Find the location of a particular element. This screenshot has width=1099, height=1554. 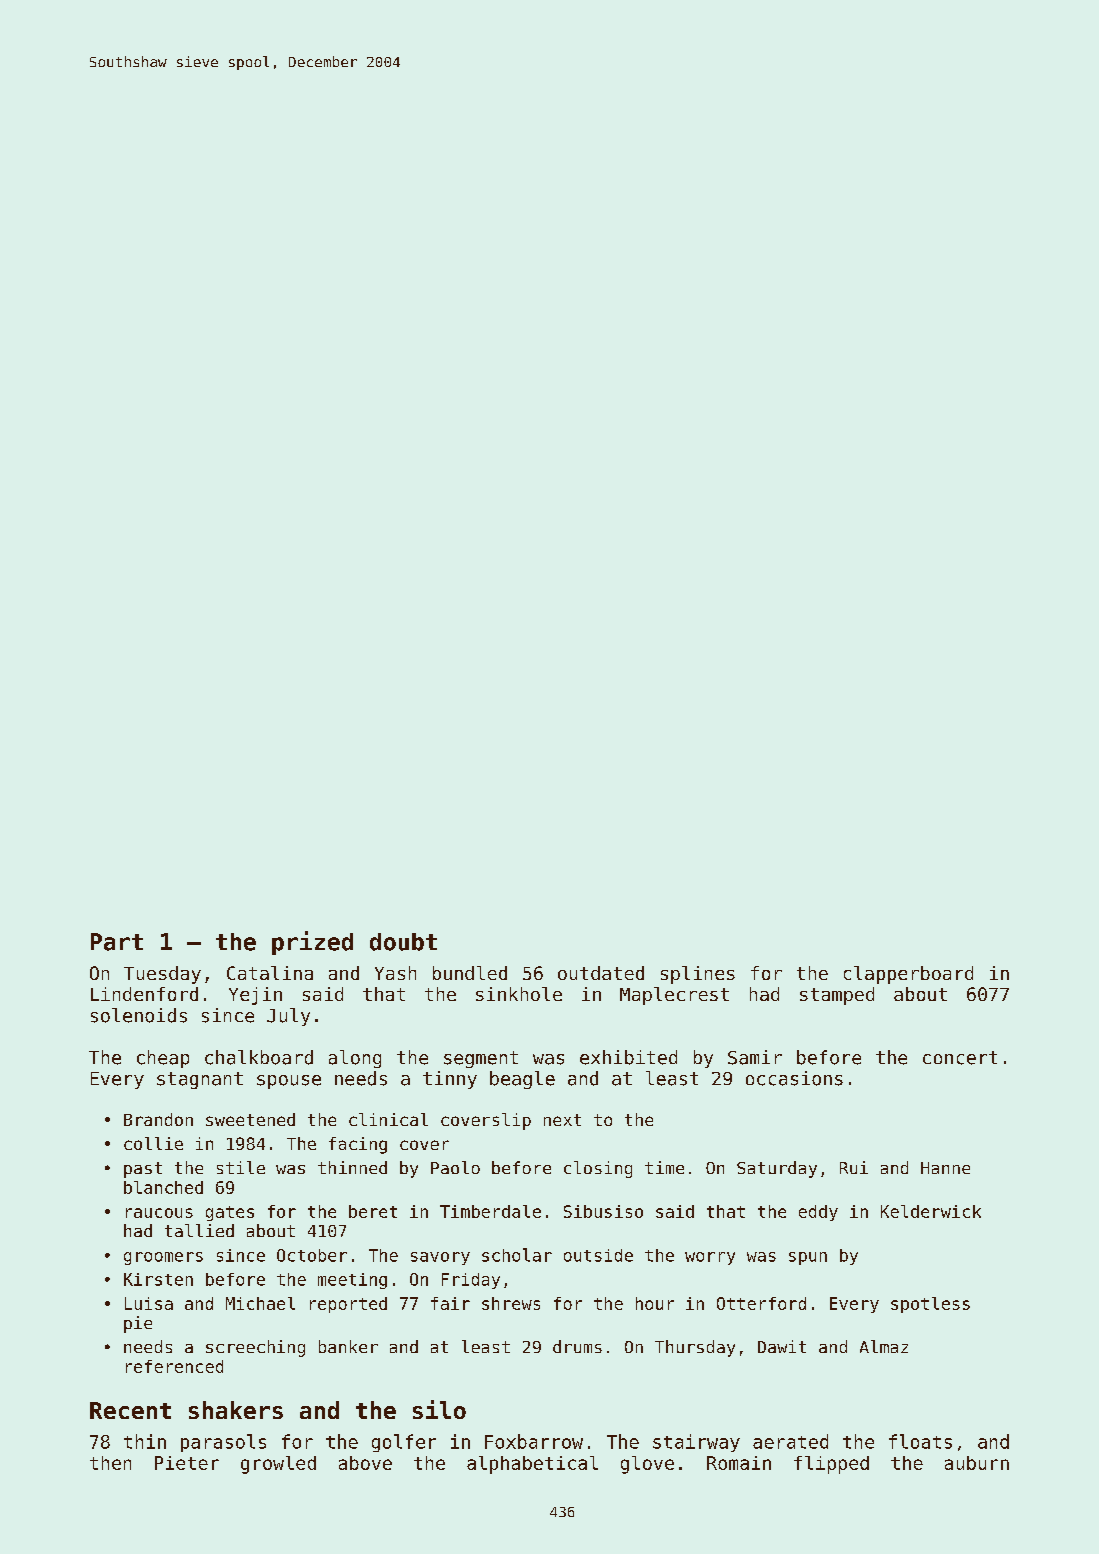

Kirsten is located at coordinates (158, 1279).
